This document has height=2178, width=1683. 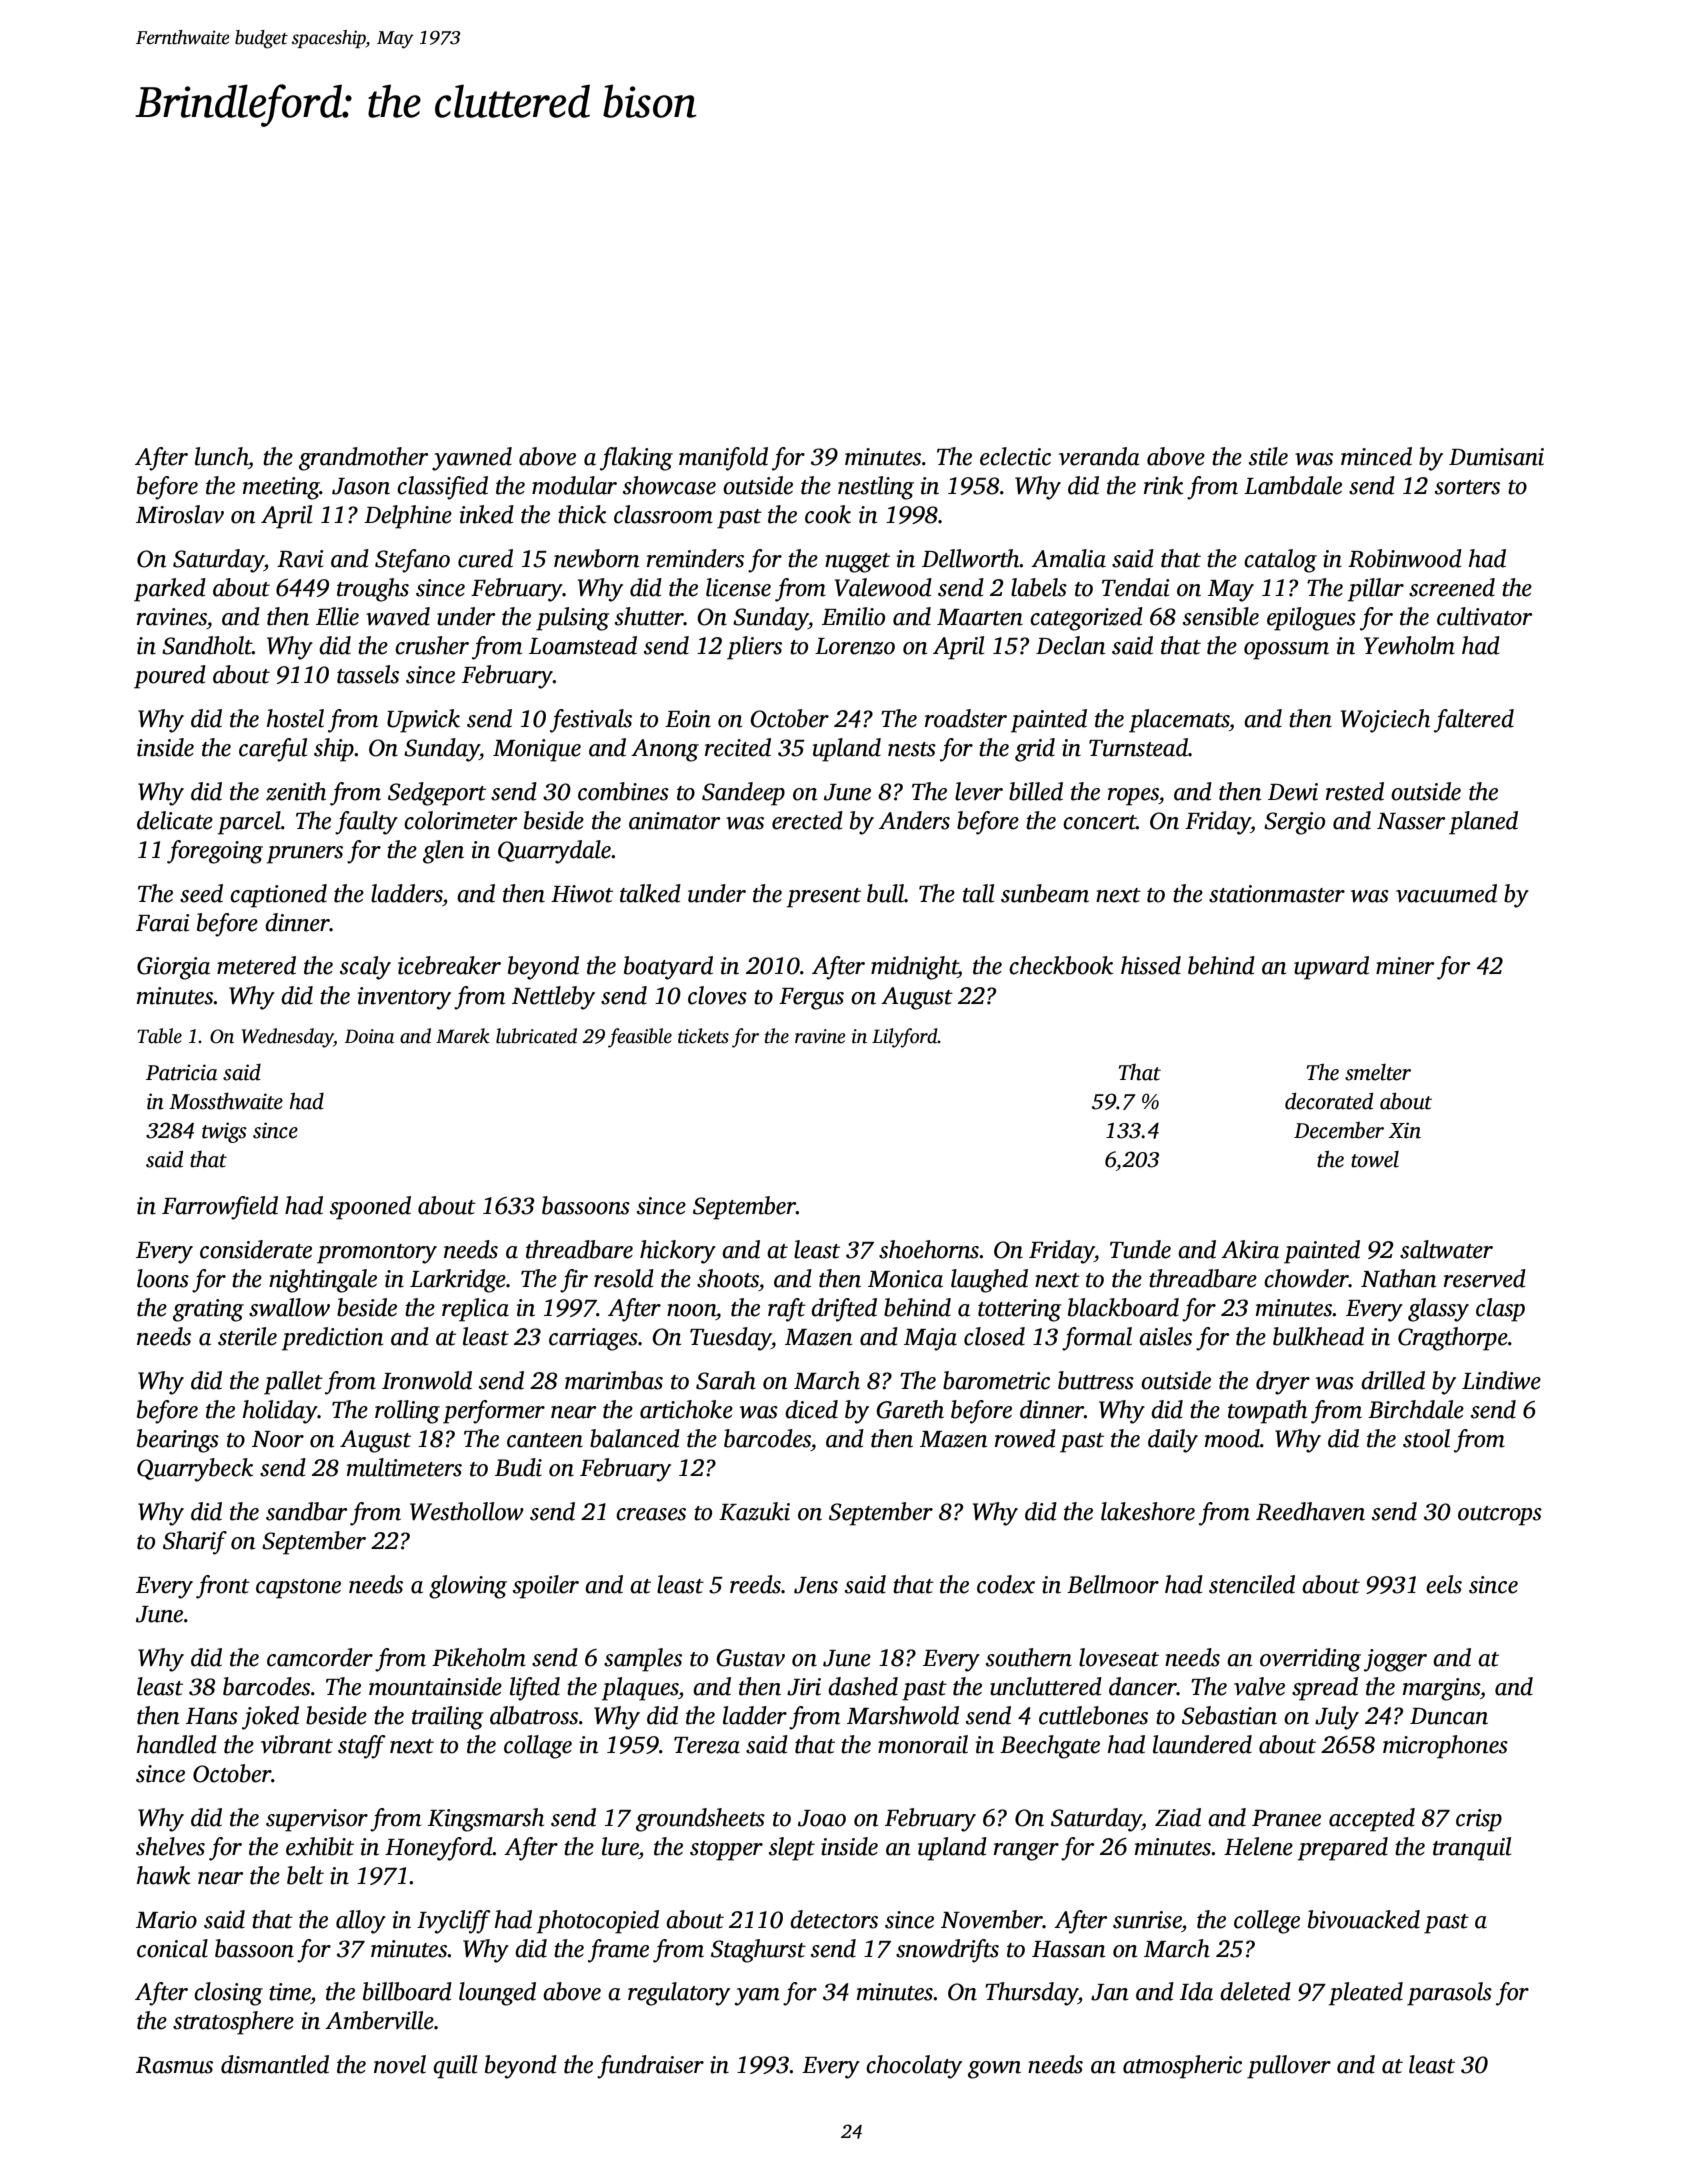 What do you see at coordinates (1277, 894) in the document?
I see `stationmaster` at bounding box center [1277, 894].
